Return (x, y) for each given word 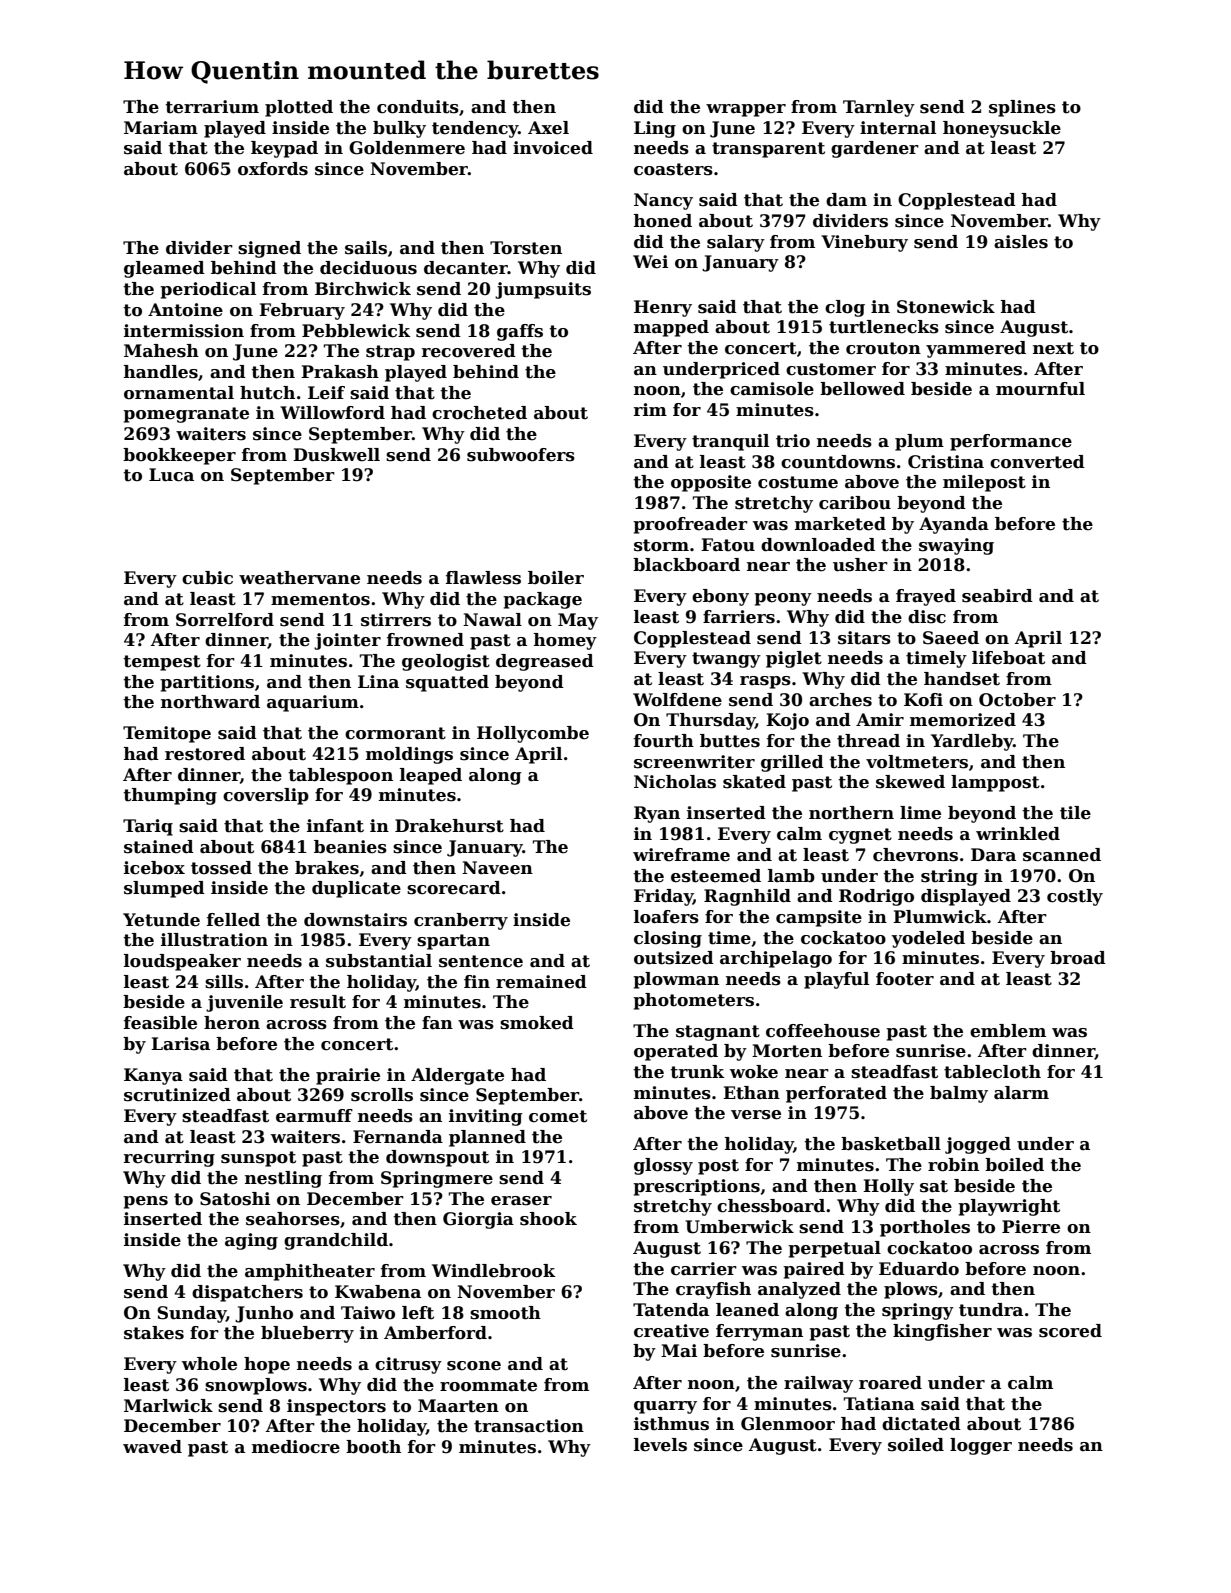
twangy (726, 660)
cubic (207, 578)
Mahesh (161, 351)
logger (981, 1446)
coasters (673, 169)
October (1017, 700)
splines (1022, 108)
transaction (529, 1426)
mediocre (296, 1447)
